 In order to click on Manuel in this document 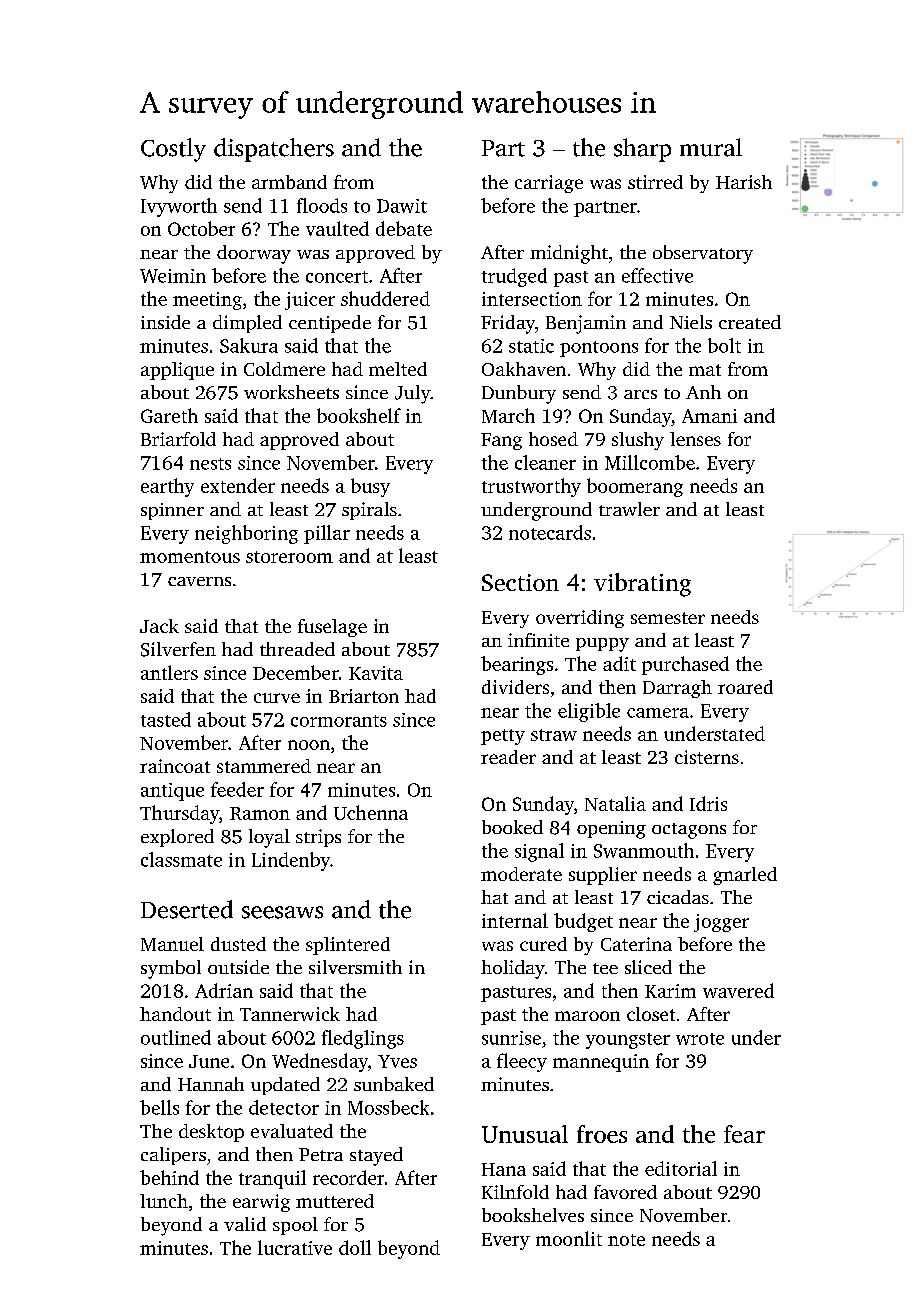, I will do `click(172, 944)`.
